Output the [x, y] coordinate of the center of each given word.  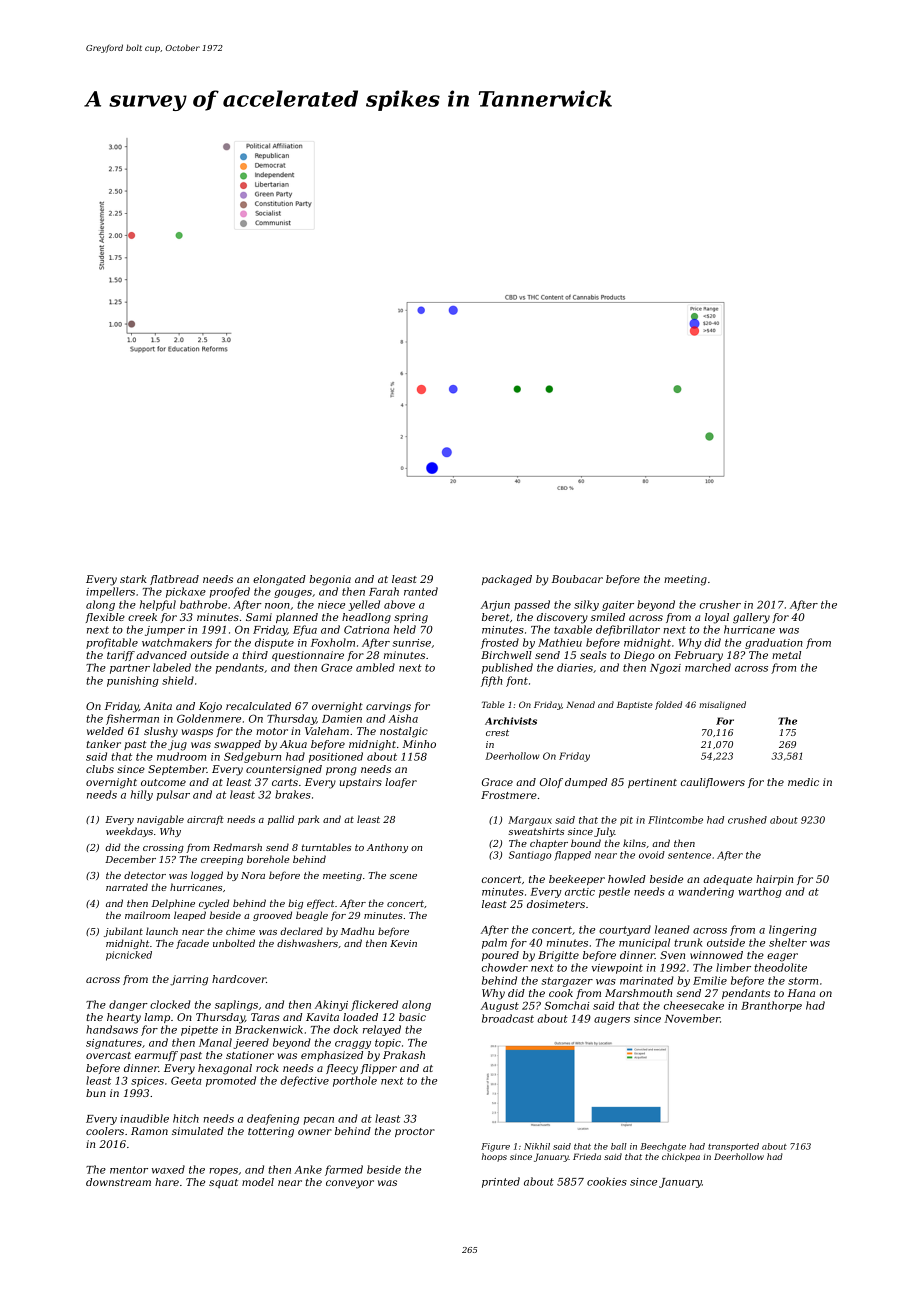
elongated [279, 580]
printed [501, 1182]
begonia [330, 580]
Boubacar [577, 579]
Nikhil [537, 1146]
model [258, 1182]
